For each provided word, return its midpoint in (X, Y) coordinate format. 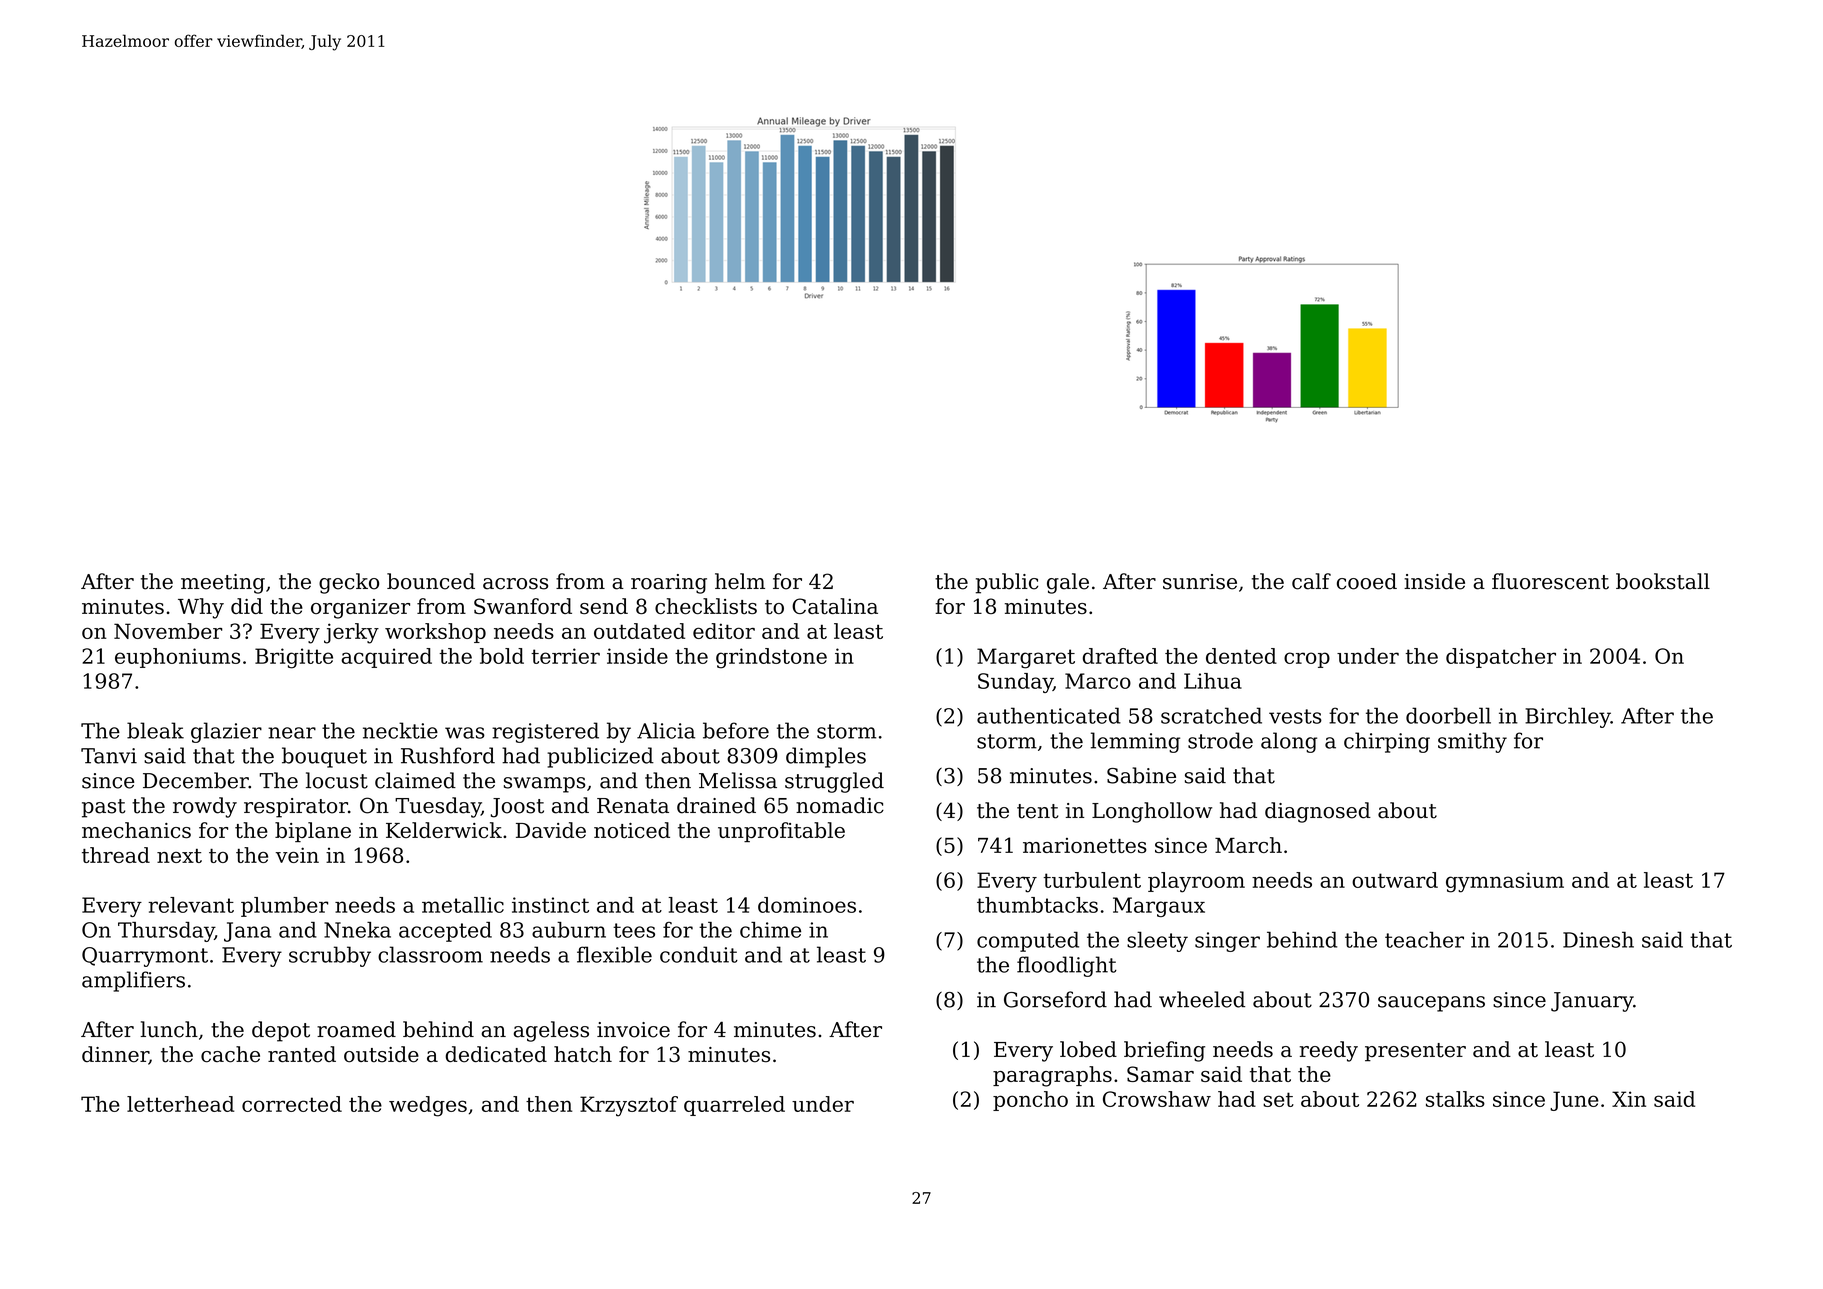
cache (230, 1054)
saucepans (1431, 1004)
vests (1295, 716)
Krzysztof (629, 1106)
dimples (826, 757)
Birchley (1568, 717)
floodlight (1067, 966)
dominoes (807, 905)
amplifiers (133, 981)
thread (116, 855)
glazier (226, 732)
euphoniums (177, 658)
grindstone (771, 658)
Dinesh (1598, 939)
